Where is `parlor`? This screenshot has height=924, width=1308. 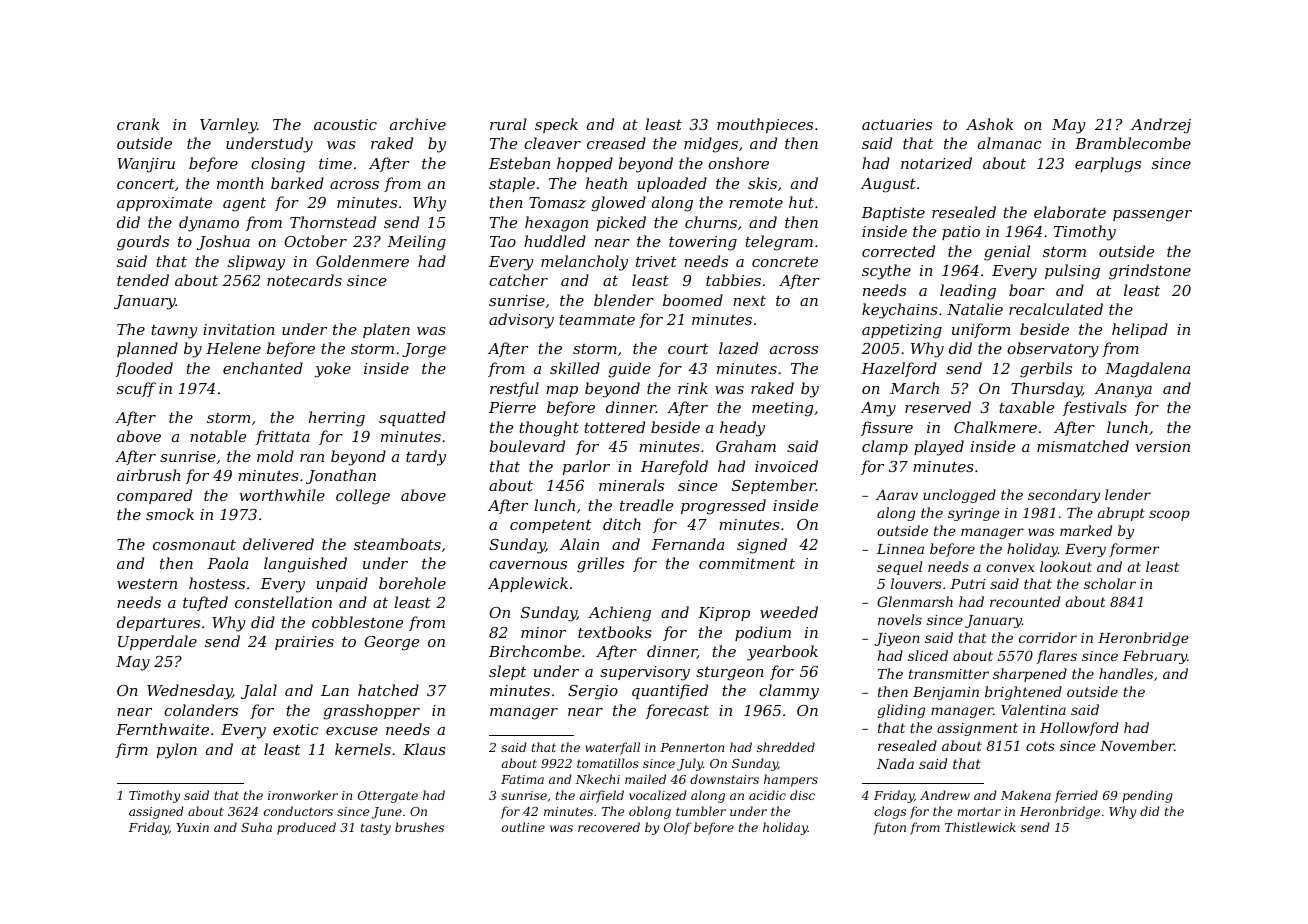
parlor is located at coordinates (586, 467).
